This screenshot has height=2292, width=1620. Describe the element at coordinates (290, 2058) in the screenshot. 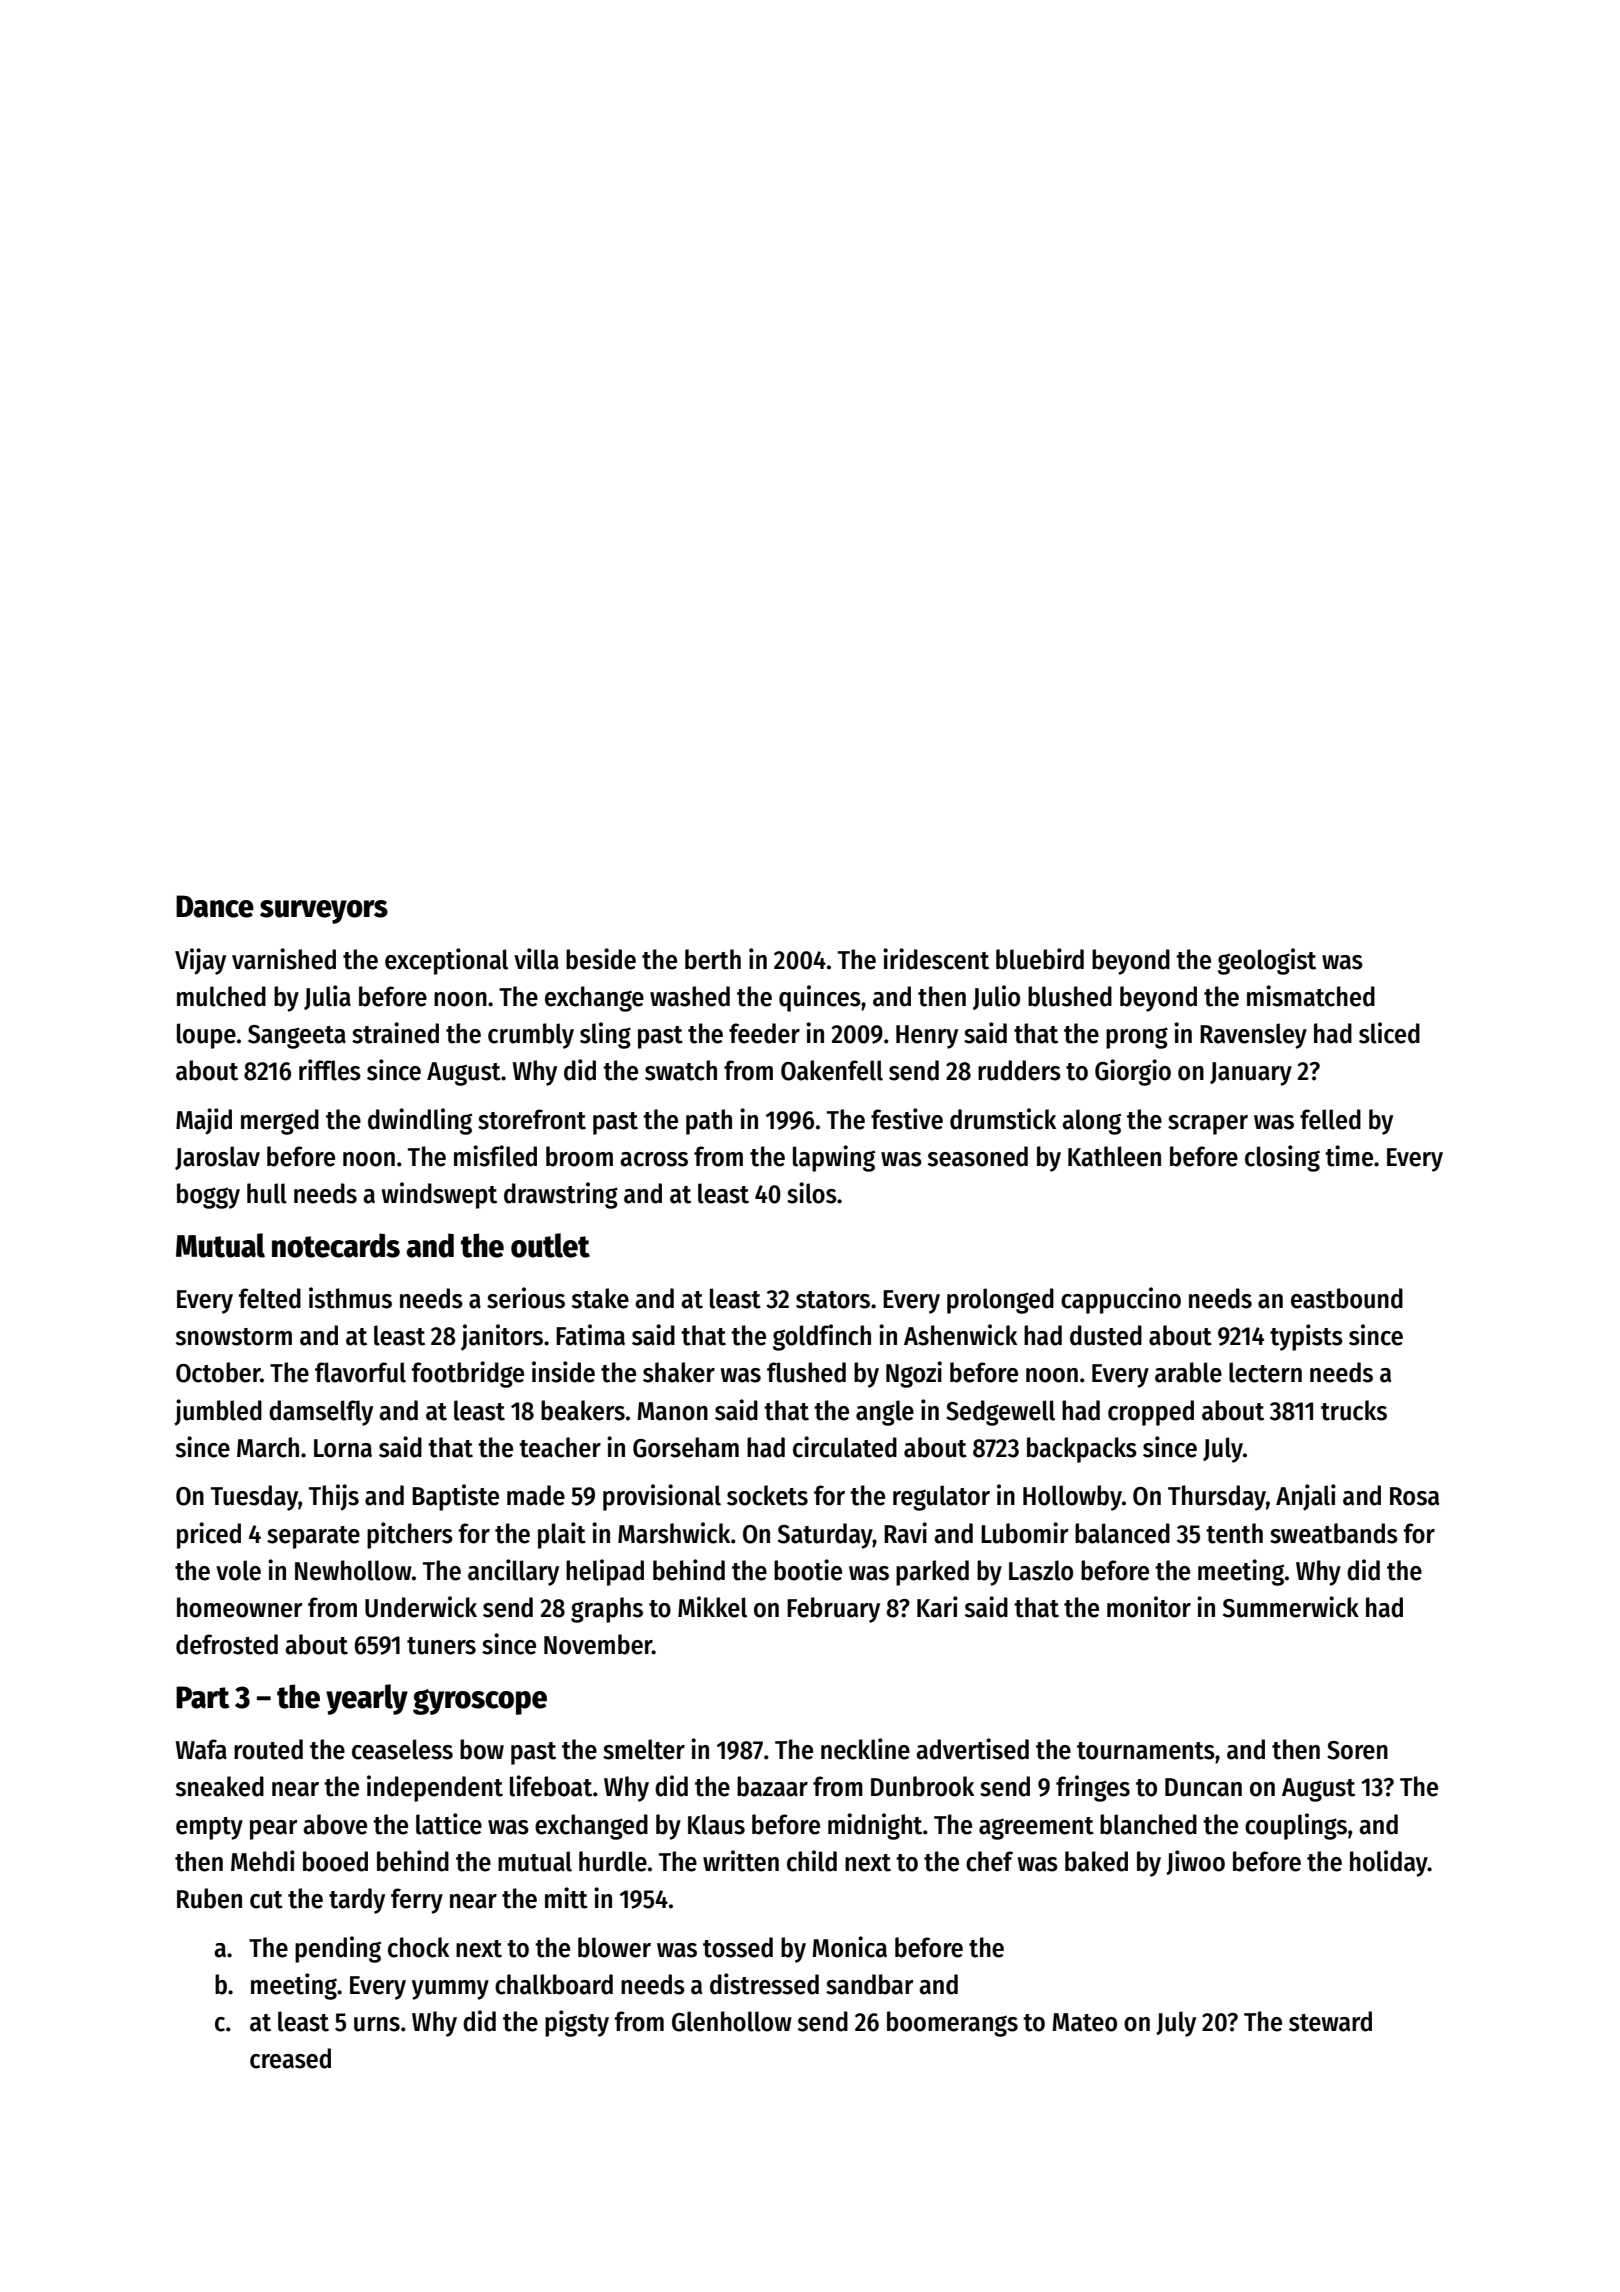

I see `creased` at that location.
